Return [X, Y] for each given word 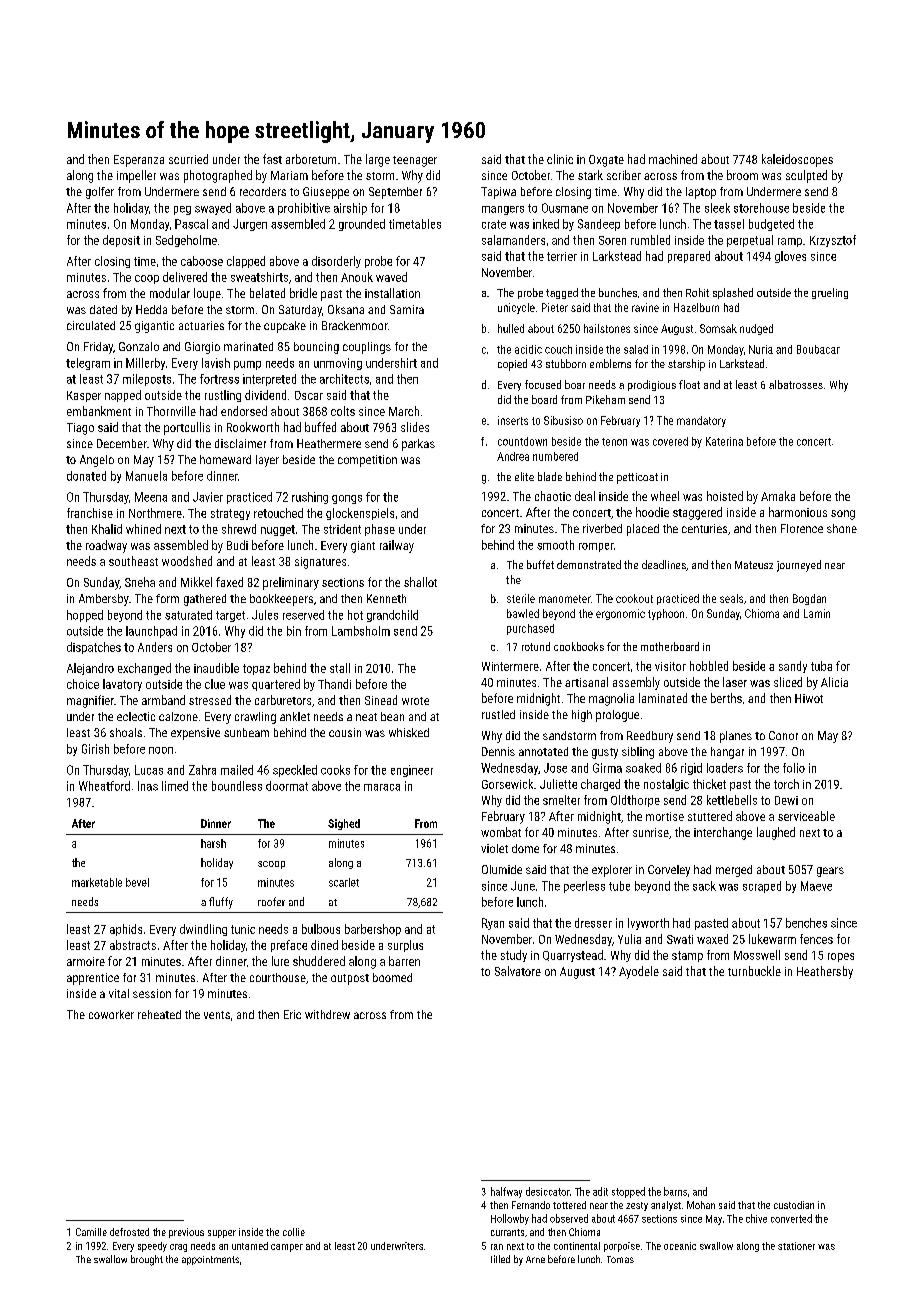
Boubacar [818, 349]
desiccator [548, 1191]
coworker [111, 1014]
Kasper [84, 396]
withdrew [327, 1014]
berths [726, 698]
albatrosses [796, 384]
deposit [121, 241]
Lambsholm [361, 631]
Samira [407, 309]
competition [367, 461]
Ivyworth [648, 924]
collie [294, 1232]
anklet [295, 716]
